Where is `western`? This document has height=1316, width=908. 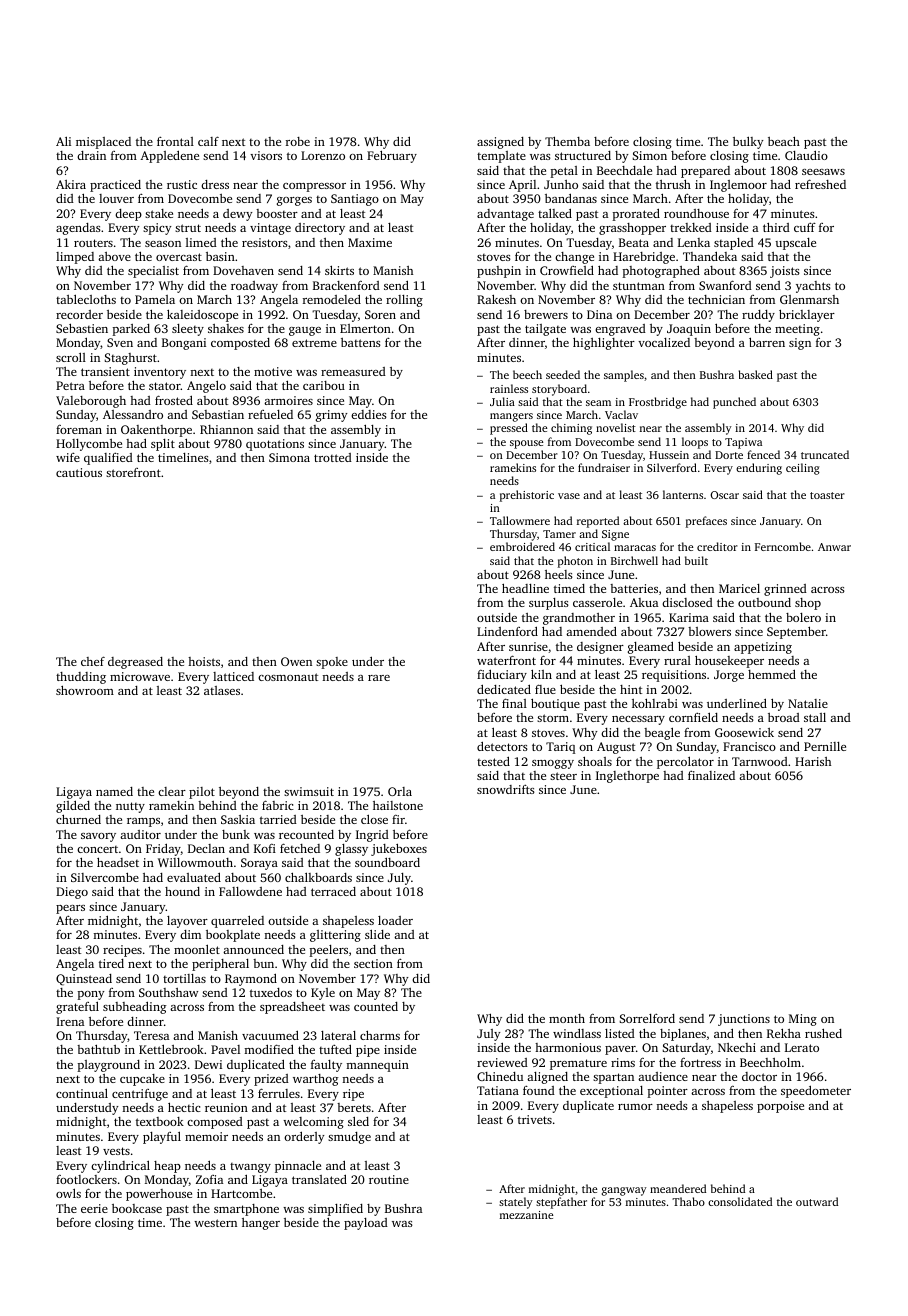 western is located at coordinates (215, 1223).
